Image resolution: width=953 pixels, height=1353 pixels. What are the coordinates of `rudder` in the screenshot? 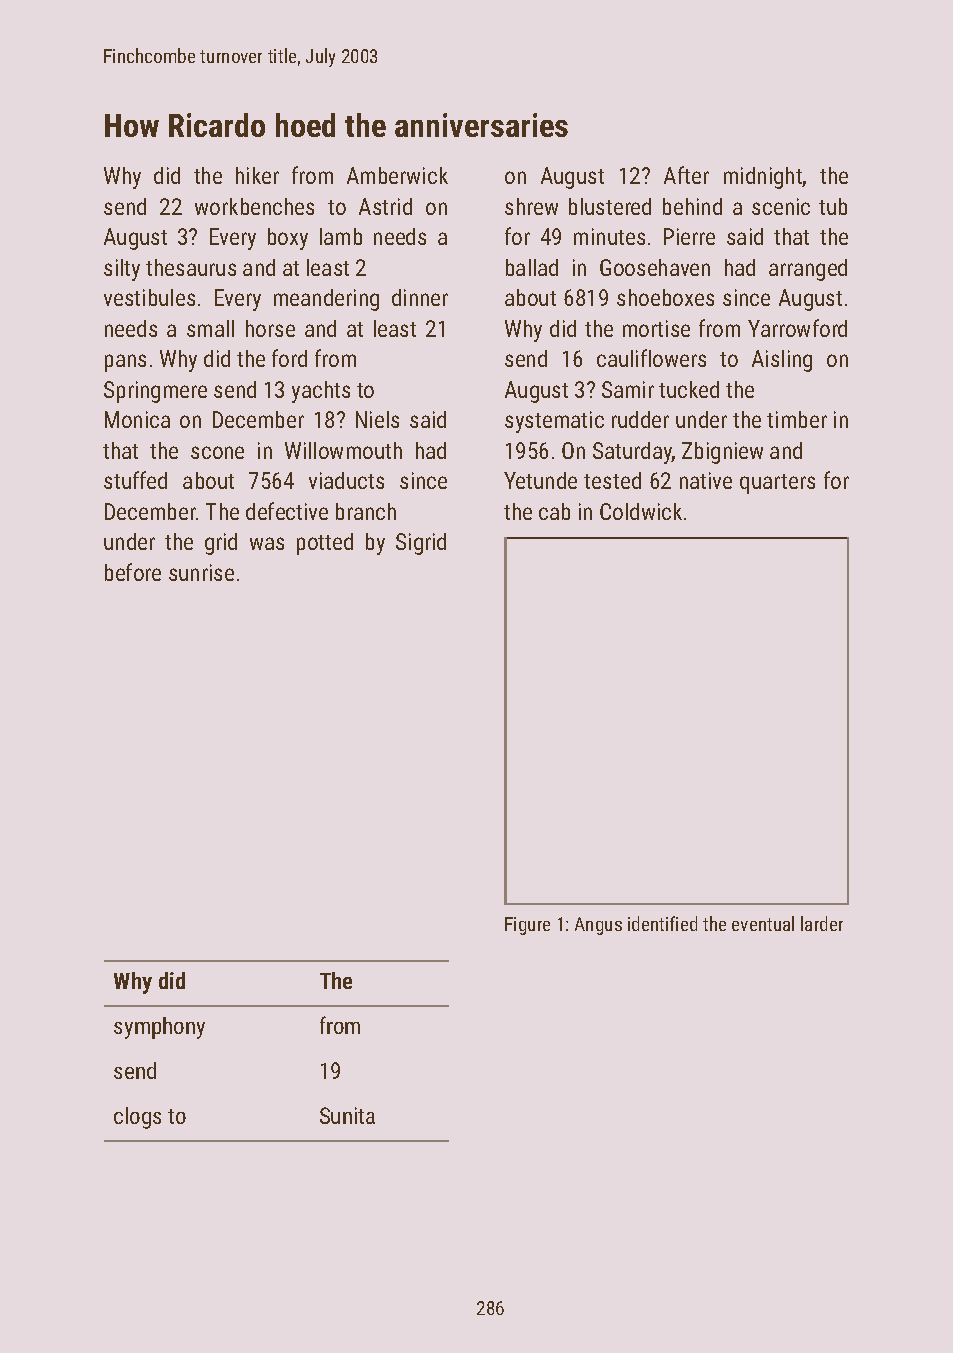 It's located at (640, 419).
